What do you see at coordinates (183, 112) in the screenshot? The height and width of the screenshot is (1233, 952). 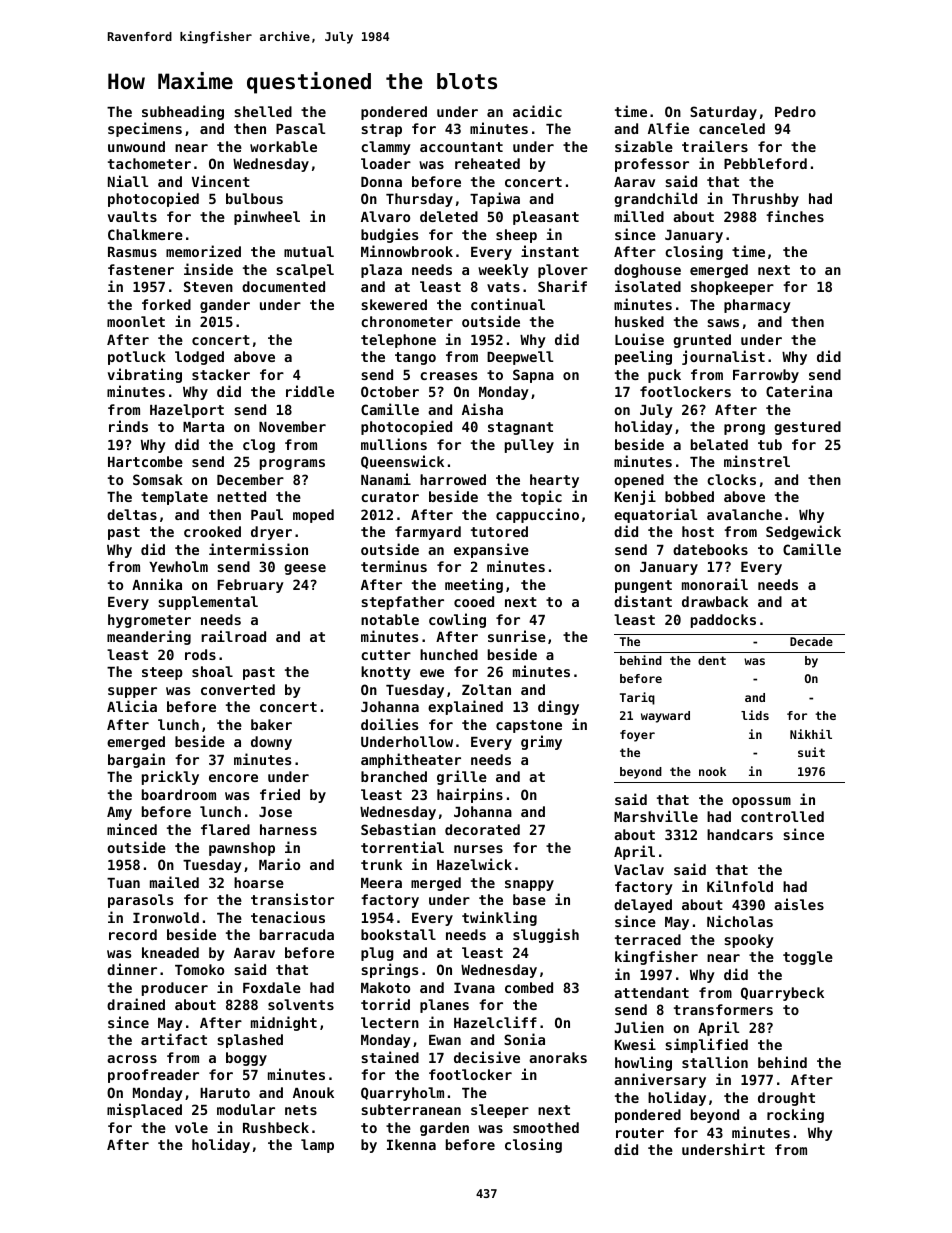 I see `subheading` at bounding box center [183, 112].
